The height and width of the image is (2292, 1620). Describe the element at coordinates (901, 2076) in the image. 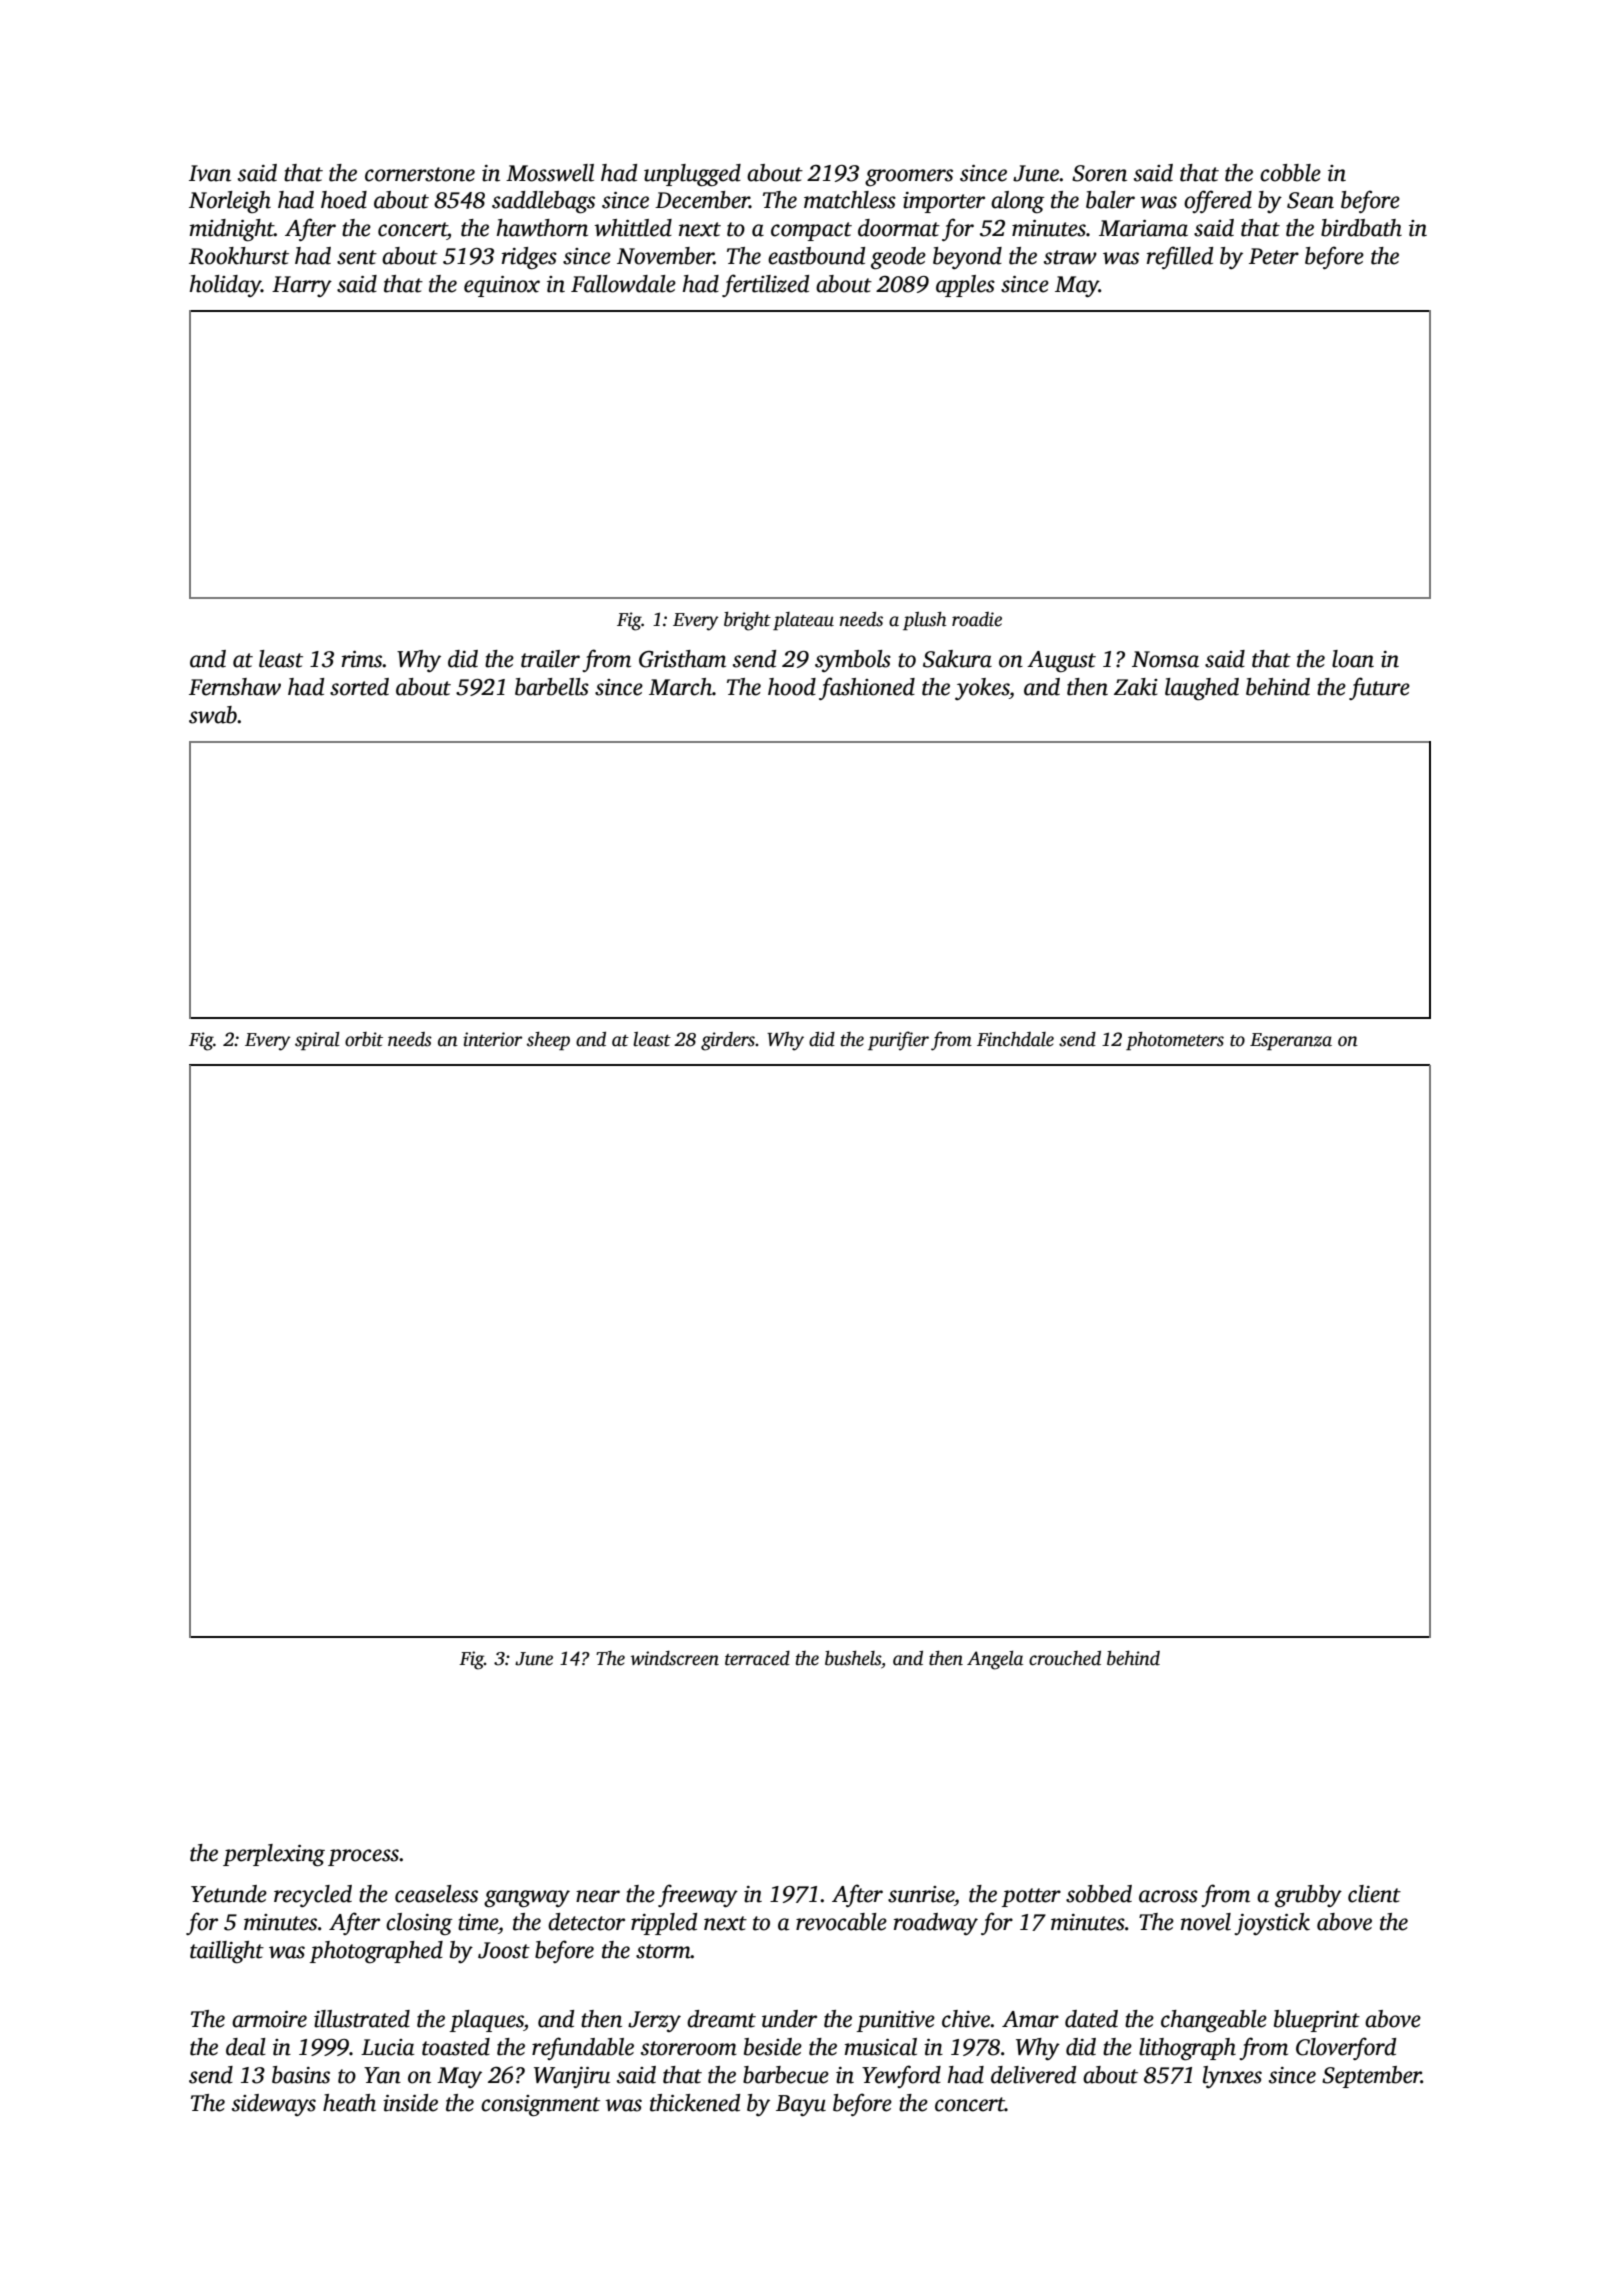

I see `Yewford` at that location.
